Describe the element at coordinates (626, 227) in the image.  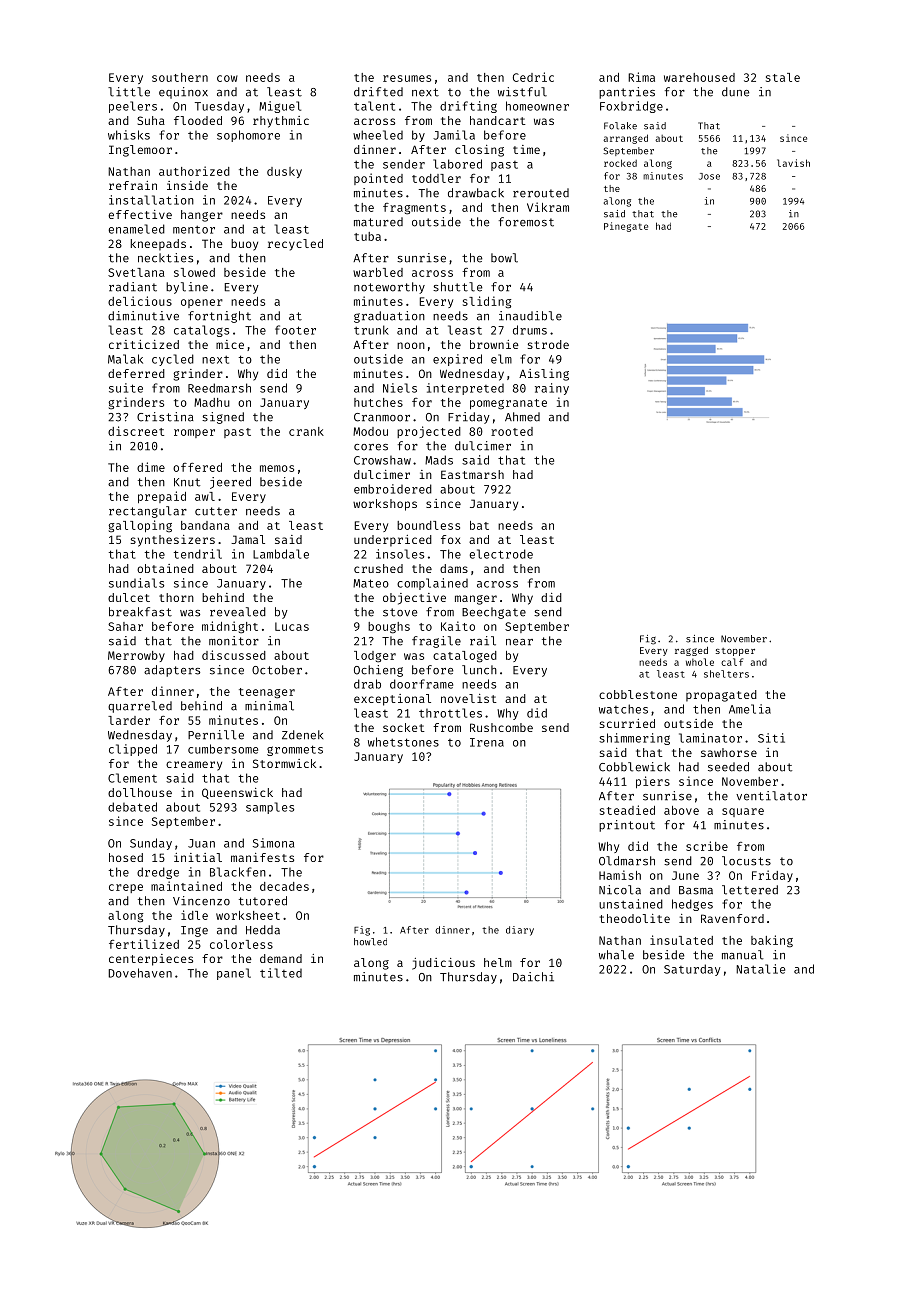
I see `Pinegate` at that location.
